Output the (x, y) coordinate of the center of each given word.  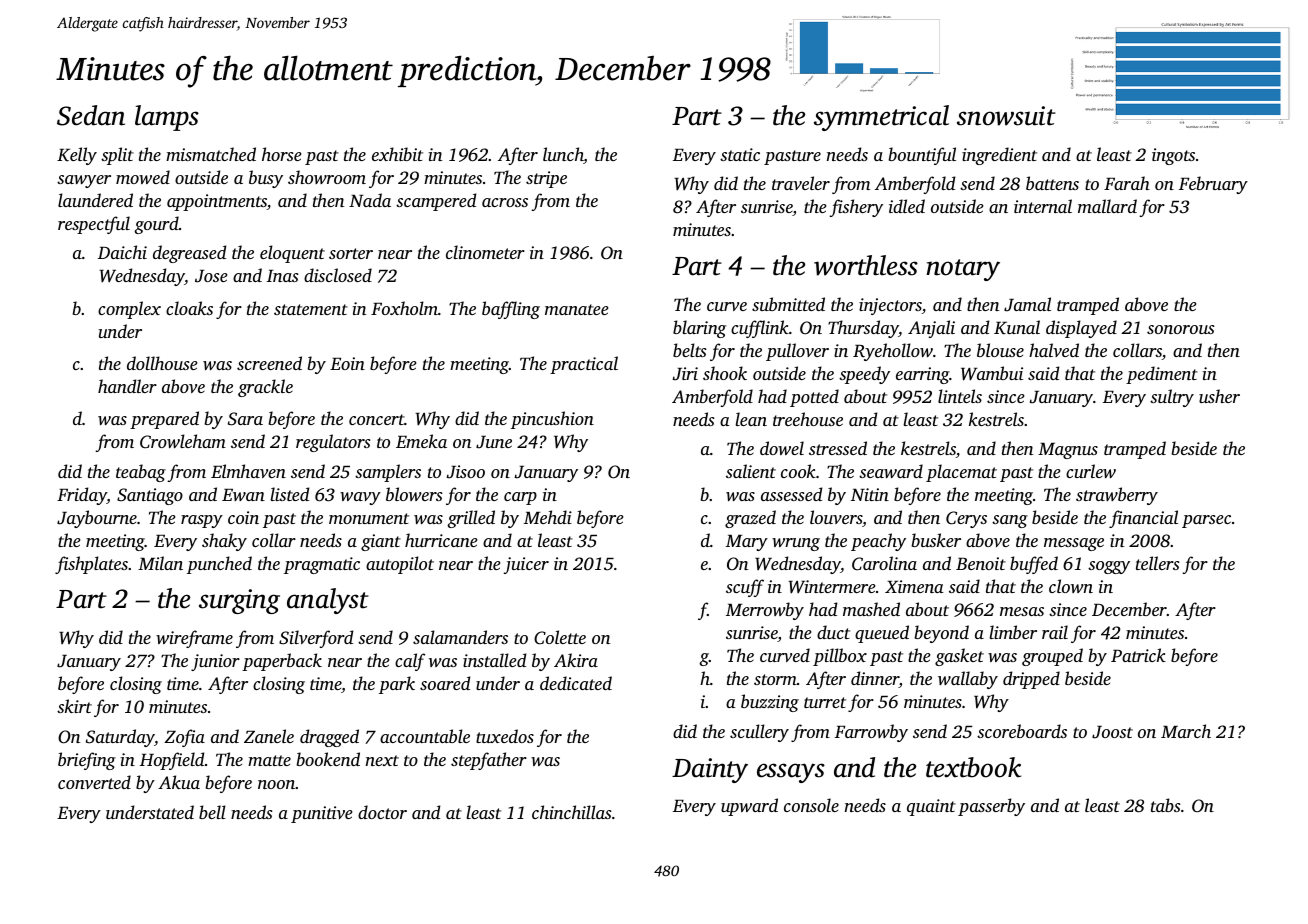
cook (798, 471)
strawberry (1117, 496)
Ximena (914, 586)
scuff (745, 588)
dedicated (576, 683)
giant (381, 542)
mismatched (211, 154)
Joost (1112, 732)
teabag (141, 473)
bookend (328, 759)
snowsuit (1006, 116)
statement (311, 309)
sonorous (1180, 329)
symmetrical (881, 118)
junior (215, 662)
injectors (890, 306)
